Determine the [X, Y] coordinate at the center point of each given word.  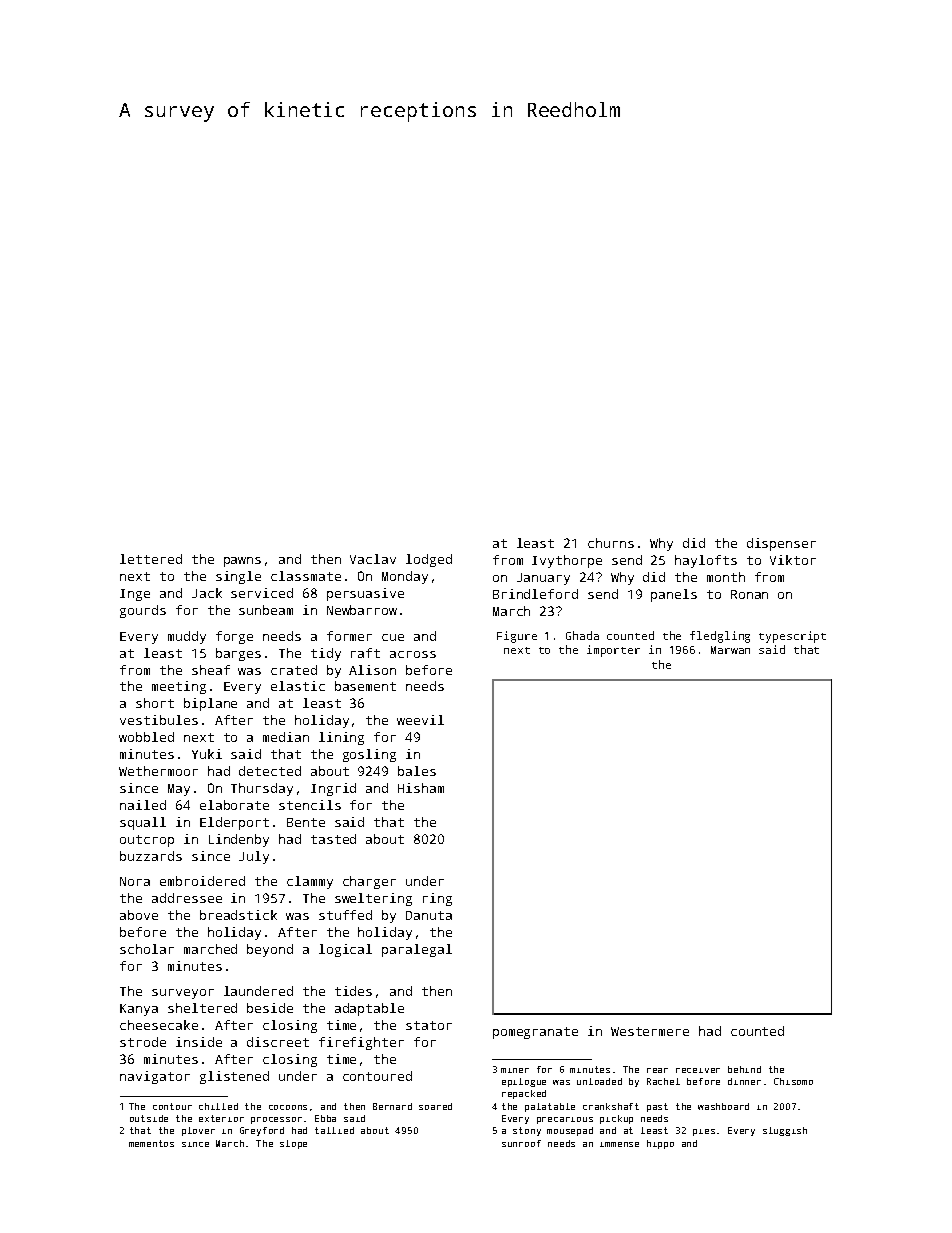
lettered [151, 559]
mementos [151, 1143]
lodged [429, 560]
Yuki [207, 754]
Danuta [429, 915]
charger [369, 882]
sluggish [785, 1131]
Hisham [421, 788]
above [139, 915]
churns [611, 543]
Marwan [730, 650]
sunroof [521, 1143]
